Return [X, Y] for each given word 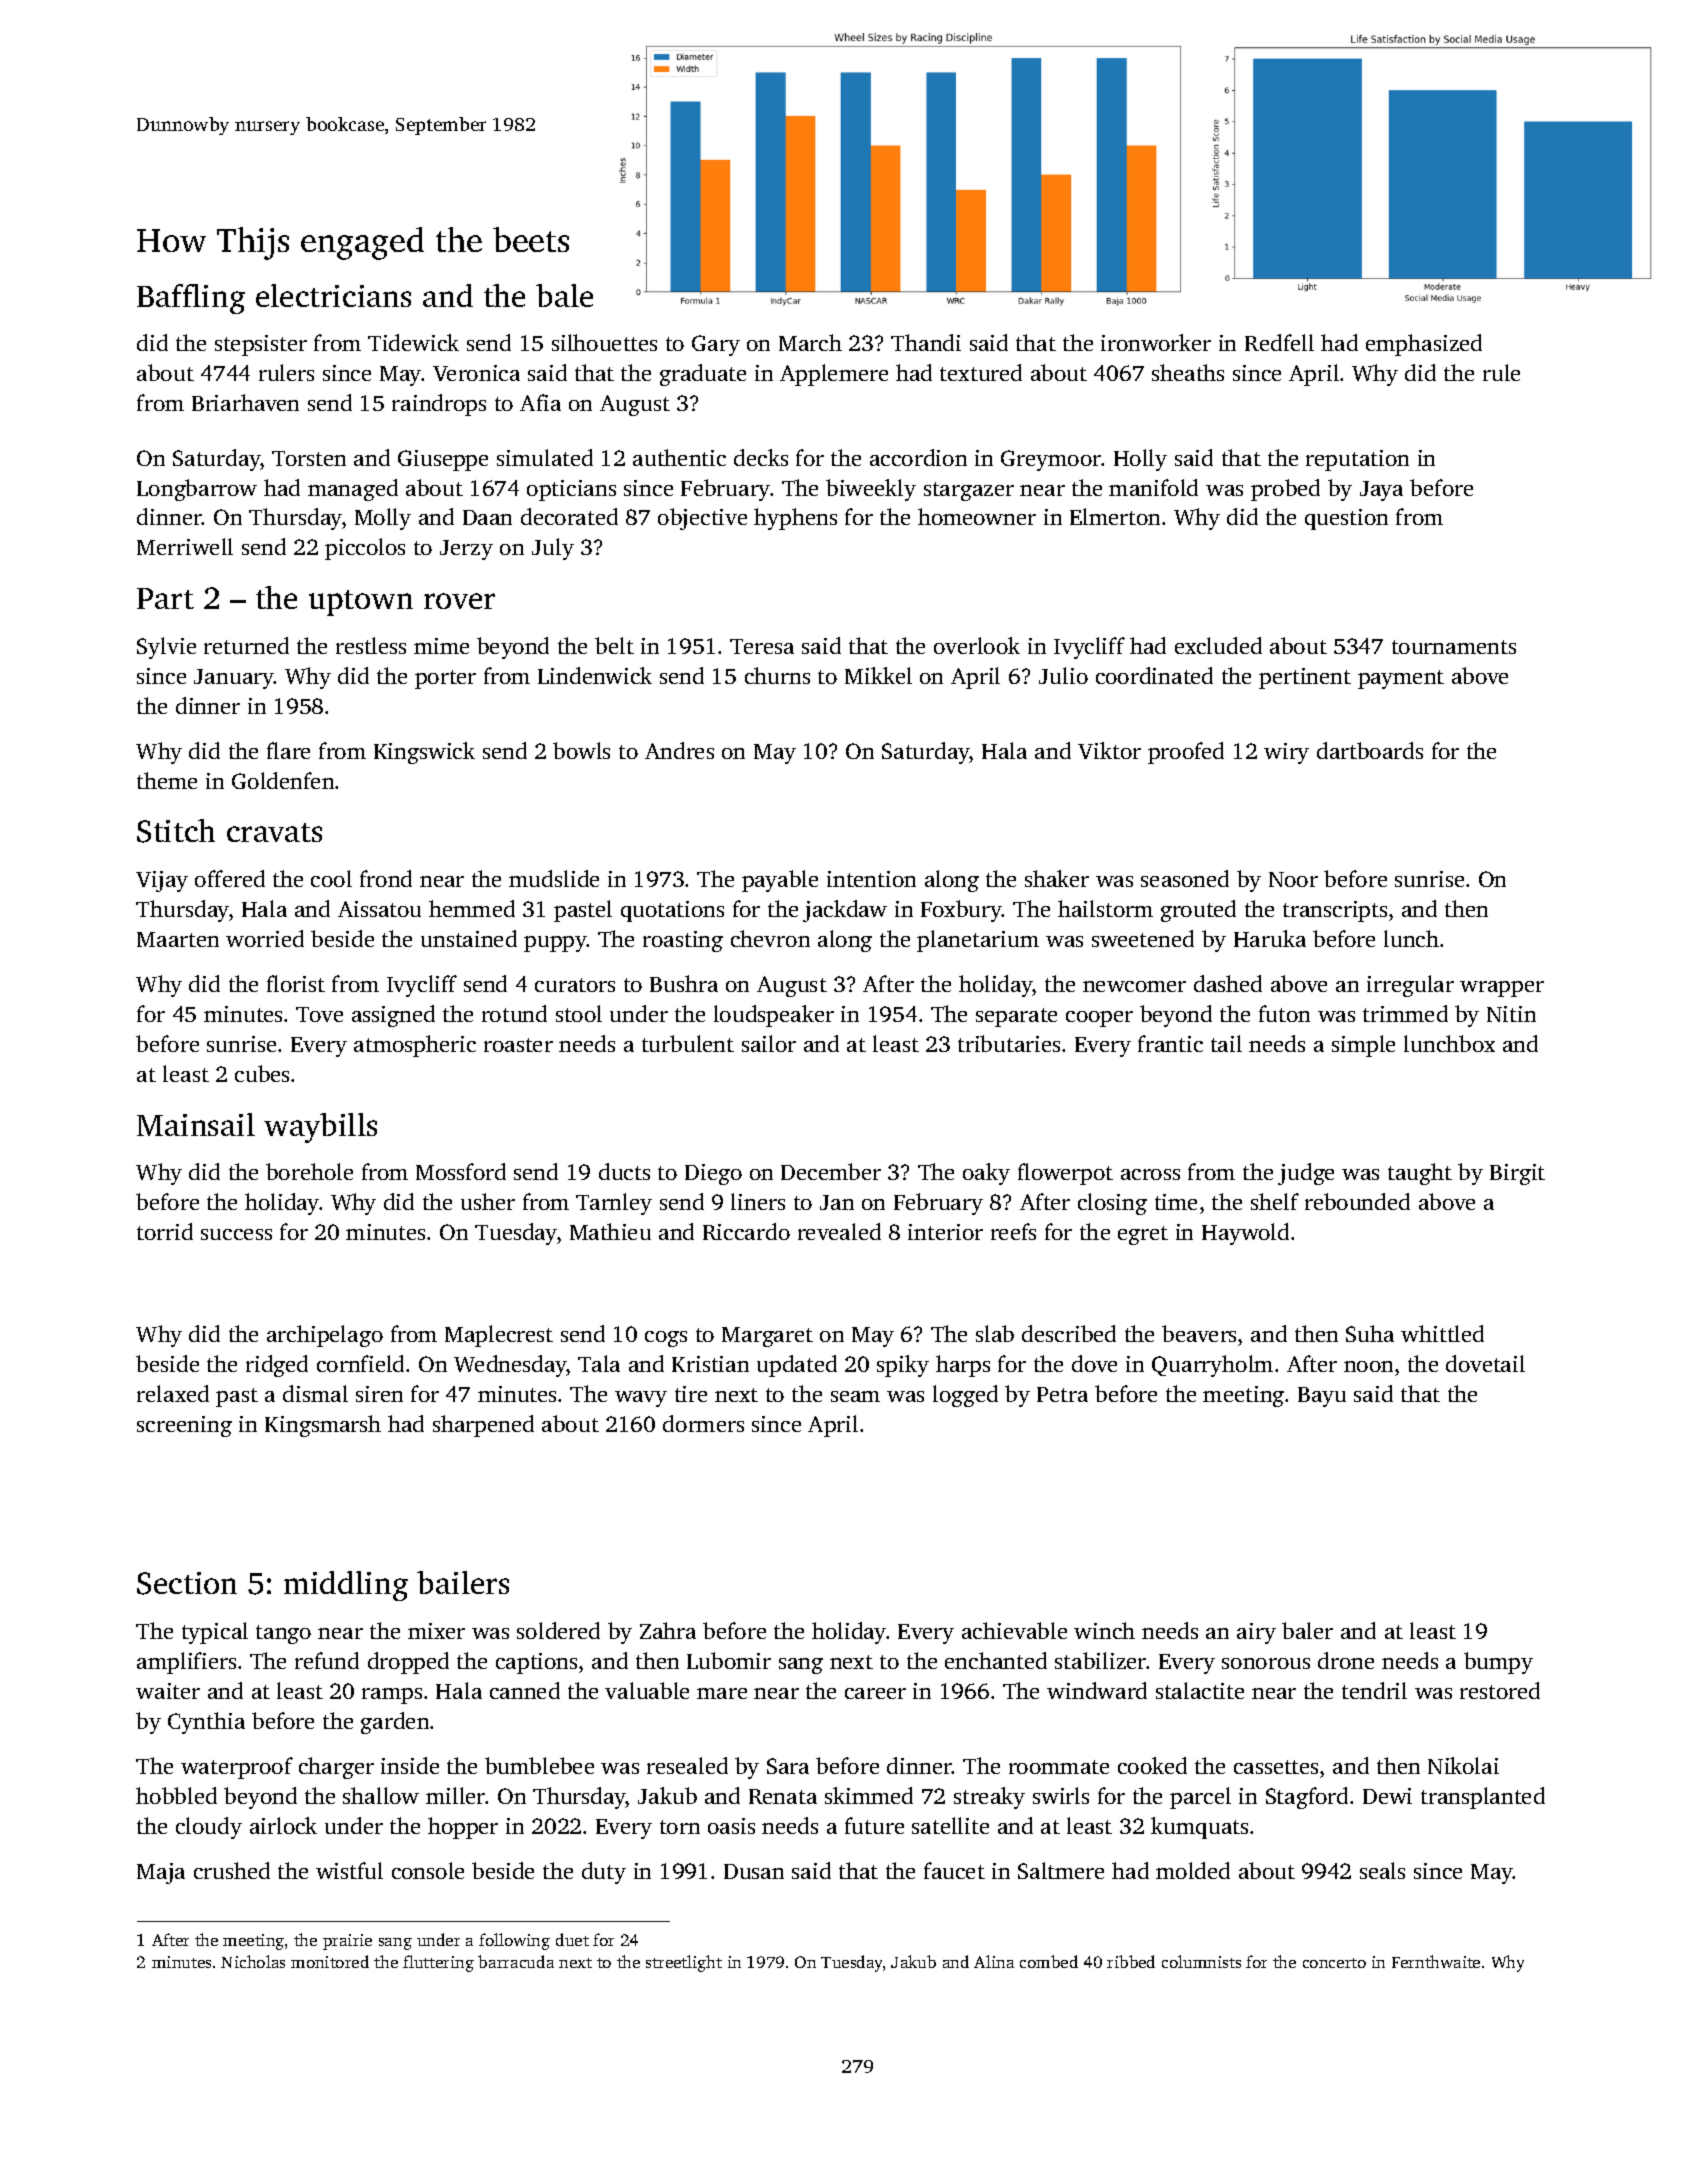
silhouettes [604, 342]
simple [1363, 1046]
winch [1104, 1630]
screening [184, 1426]
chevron [770, 938]
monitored [330, 1961]
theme [167, 780]
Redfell [1279, 342]
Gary [716, 345]
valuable [647, 1690]
